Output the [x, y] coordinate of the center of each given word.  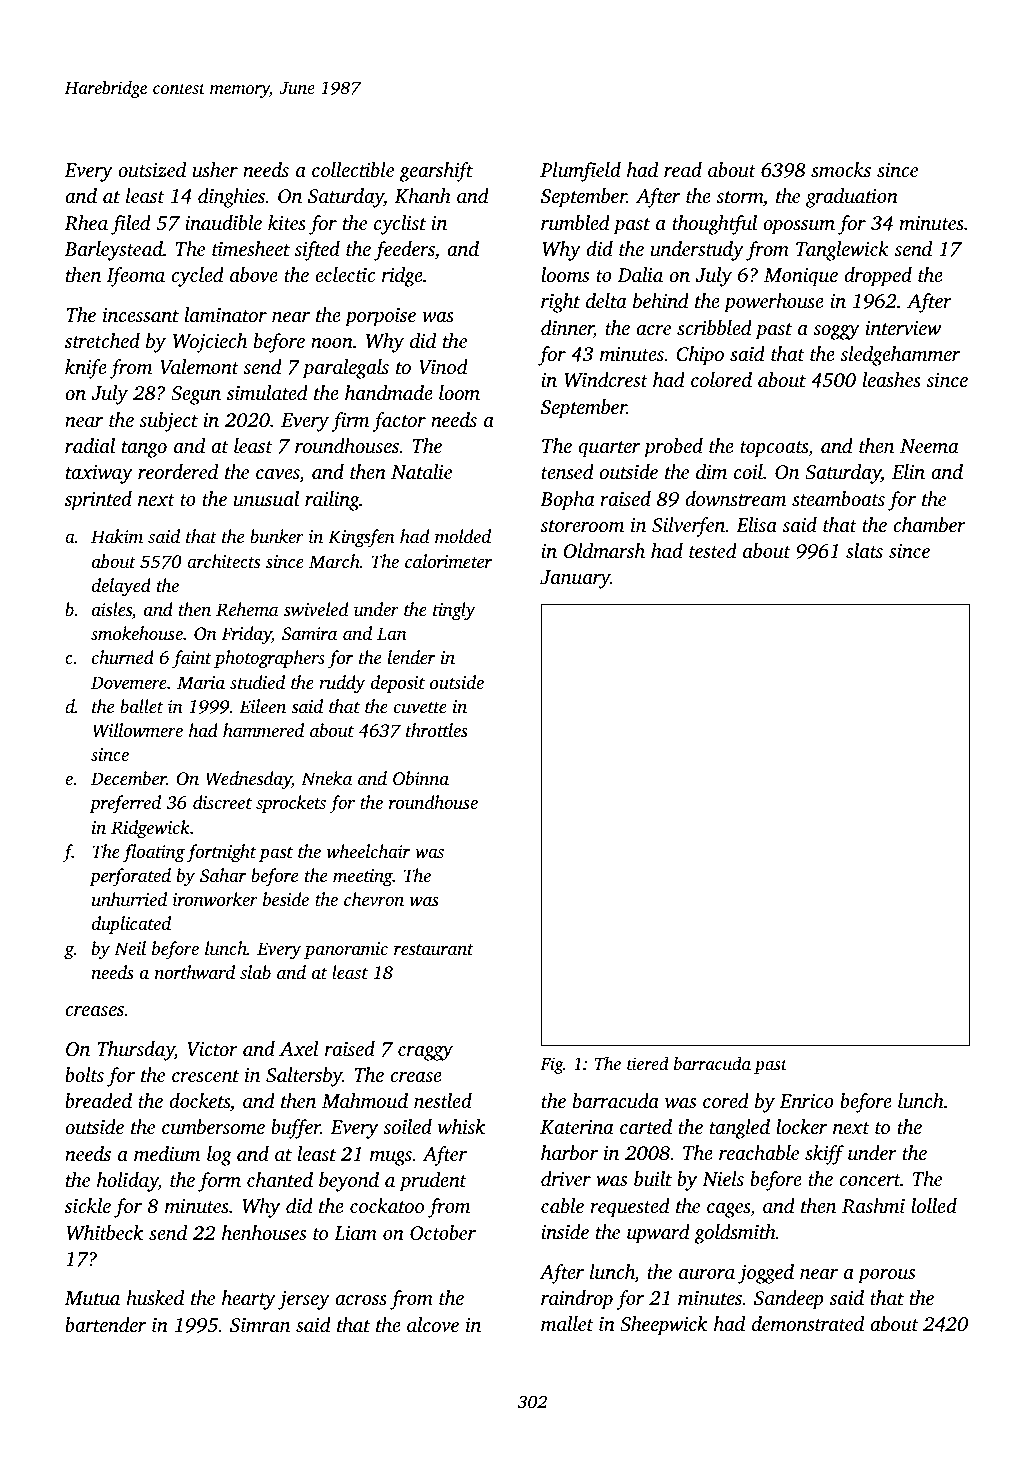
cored [726, 1100]
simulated [267, 392]
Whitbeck [105, 1233]
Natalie [421, 471]
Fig [552, 1065]
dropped [878, 277]
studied [257, 682]
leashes [892, 379]
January [575, 579]
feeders [404, 251]
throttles [437, 730]
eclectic [345, 274]
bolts [84, 1074]
